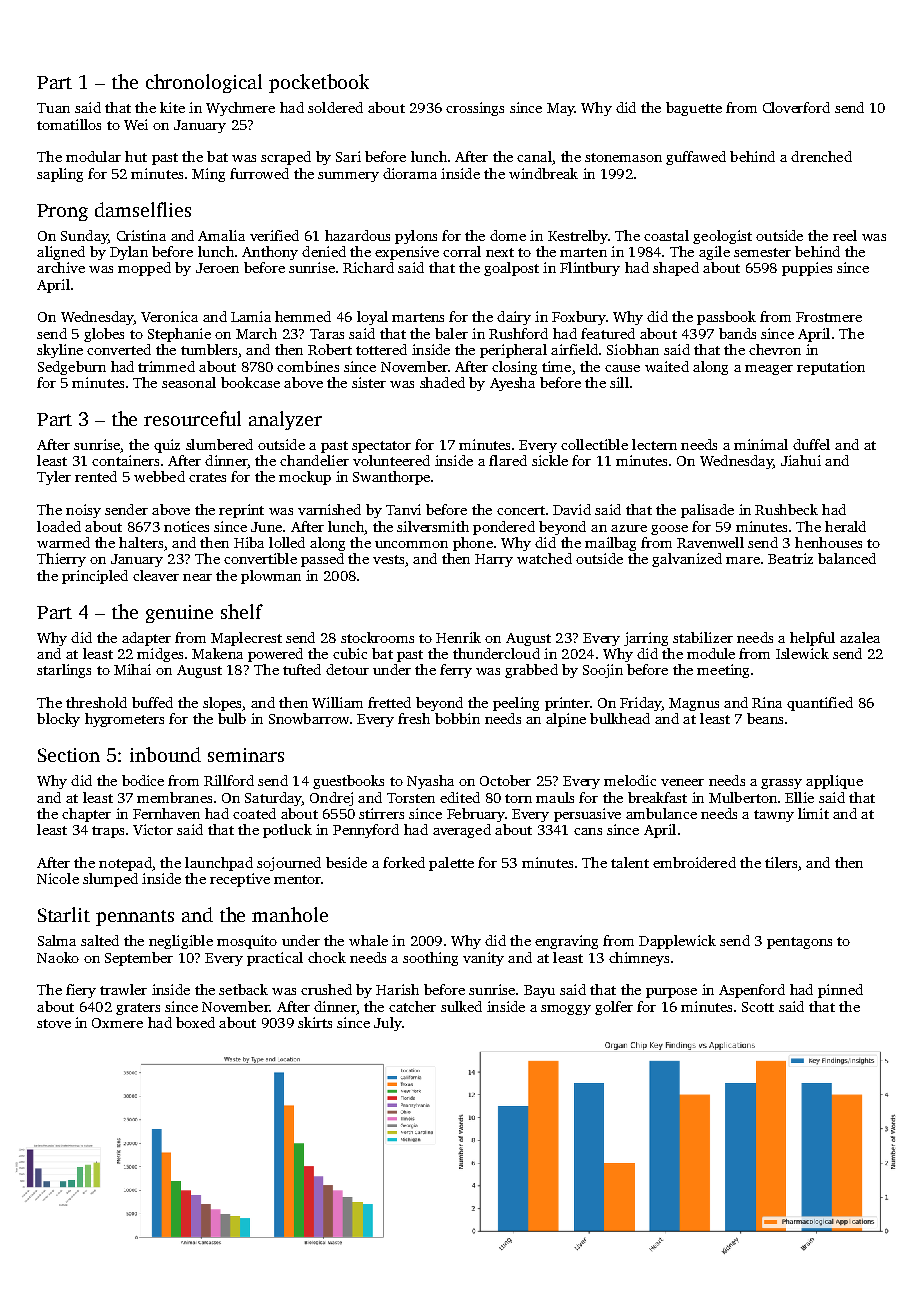 The width and height of the screenshot is (924, 1308). Describe the element at coordinates (758, 1007) in the screenshot. I see `Scott` at that location.
